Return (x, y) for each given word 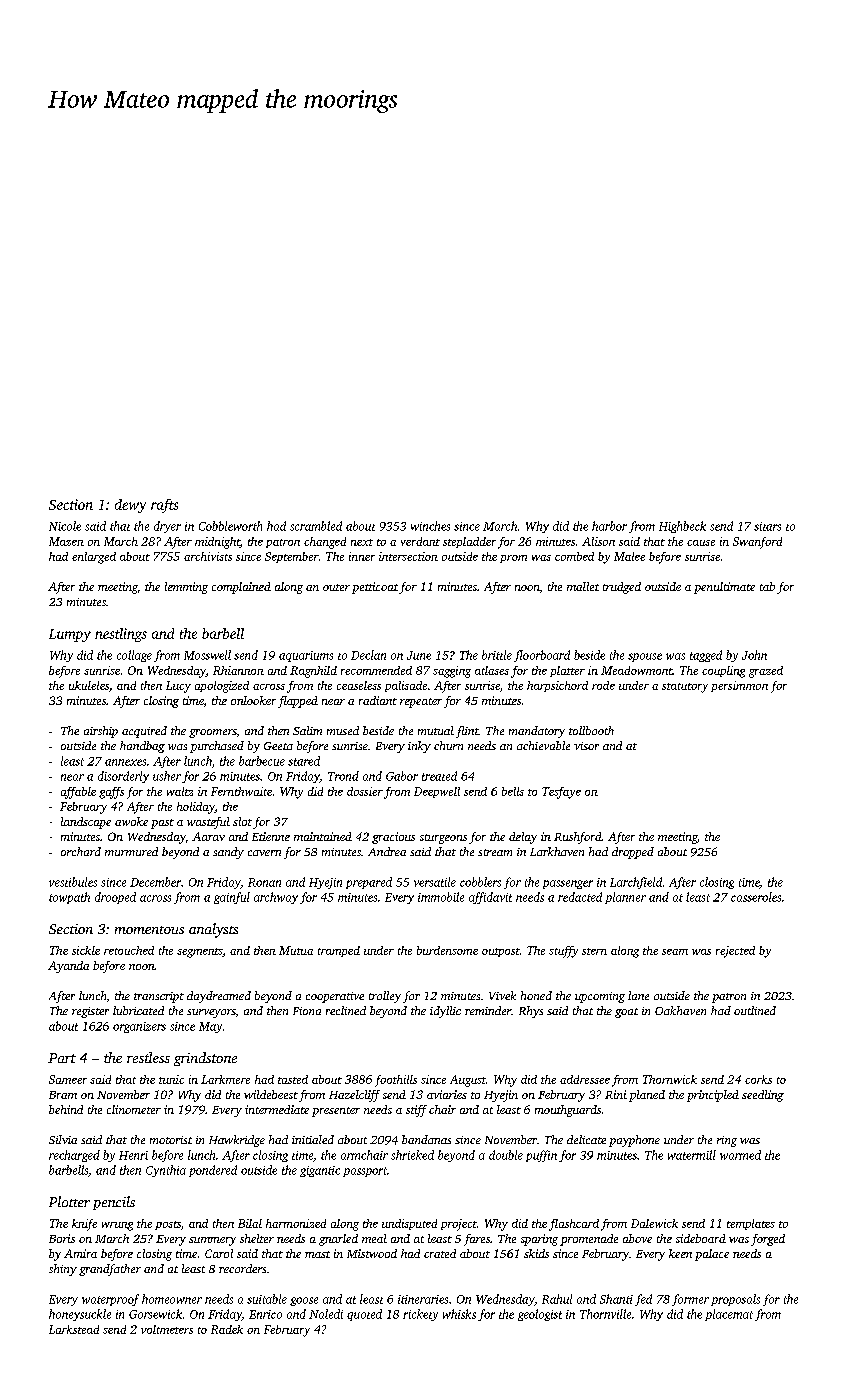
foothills (396, 1081)
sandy (228, 853)
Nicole (65, 526)
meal (374, 1238)
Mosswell (207, 655)
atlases (492, 670)
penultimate (724, 588)
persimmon (739, 686)
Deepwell (437, 792)
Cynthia (166, 1171)
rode (603, 685)
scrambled (316, 526)
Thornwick (670, 1079)
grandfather (110, 1270)
